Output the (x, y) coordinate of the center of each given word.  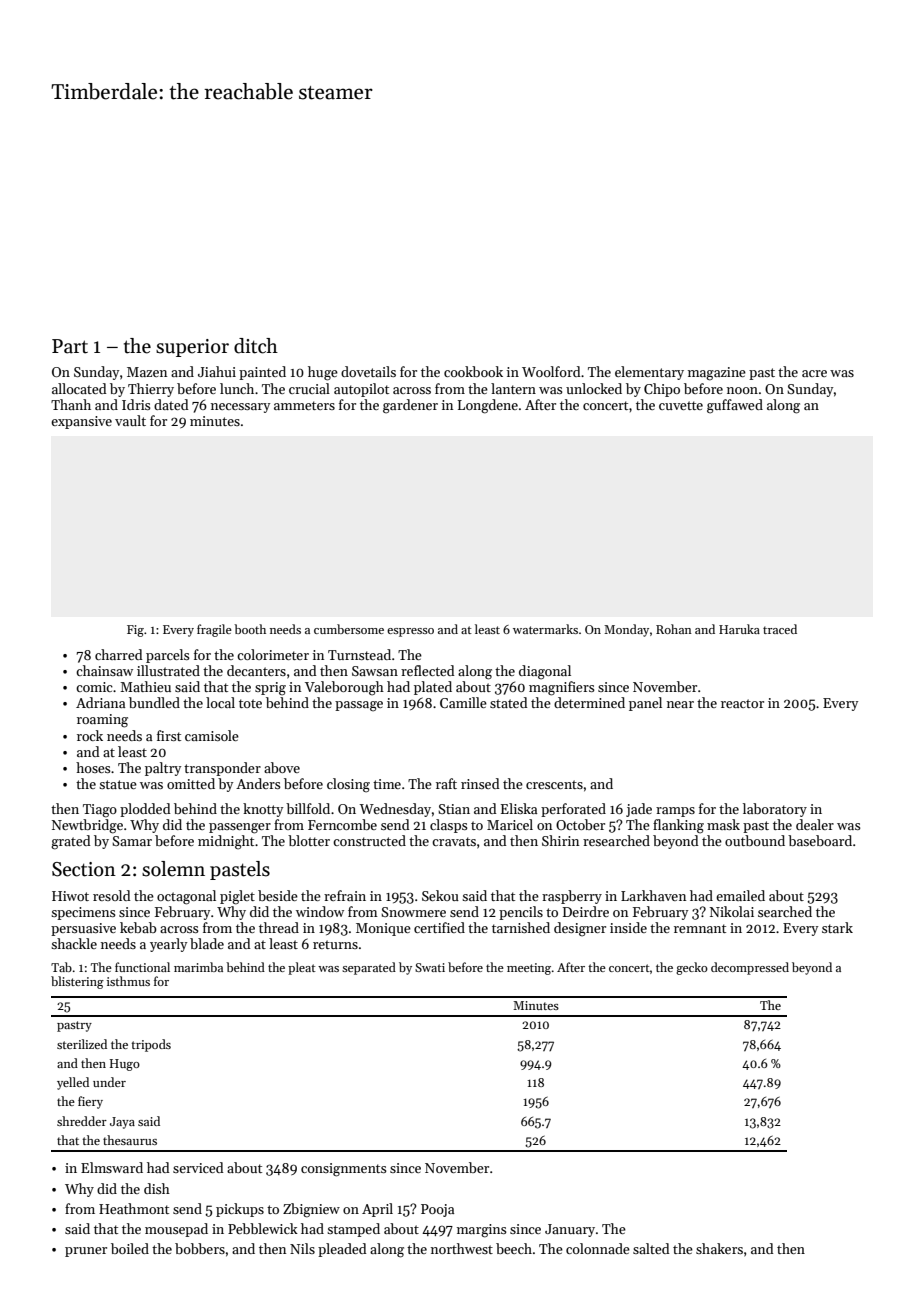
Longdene (488, 406)
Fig (135, 631)
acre (814, 373)
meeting (529, 969)
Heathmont (134, 1208)
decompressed (750, 968)
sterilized (82, 1044)
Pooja (437, 1210)
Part (70, 346)
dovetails (368, 371)
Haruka (739, 629)
